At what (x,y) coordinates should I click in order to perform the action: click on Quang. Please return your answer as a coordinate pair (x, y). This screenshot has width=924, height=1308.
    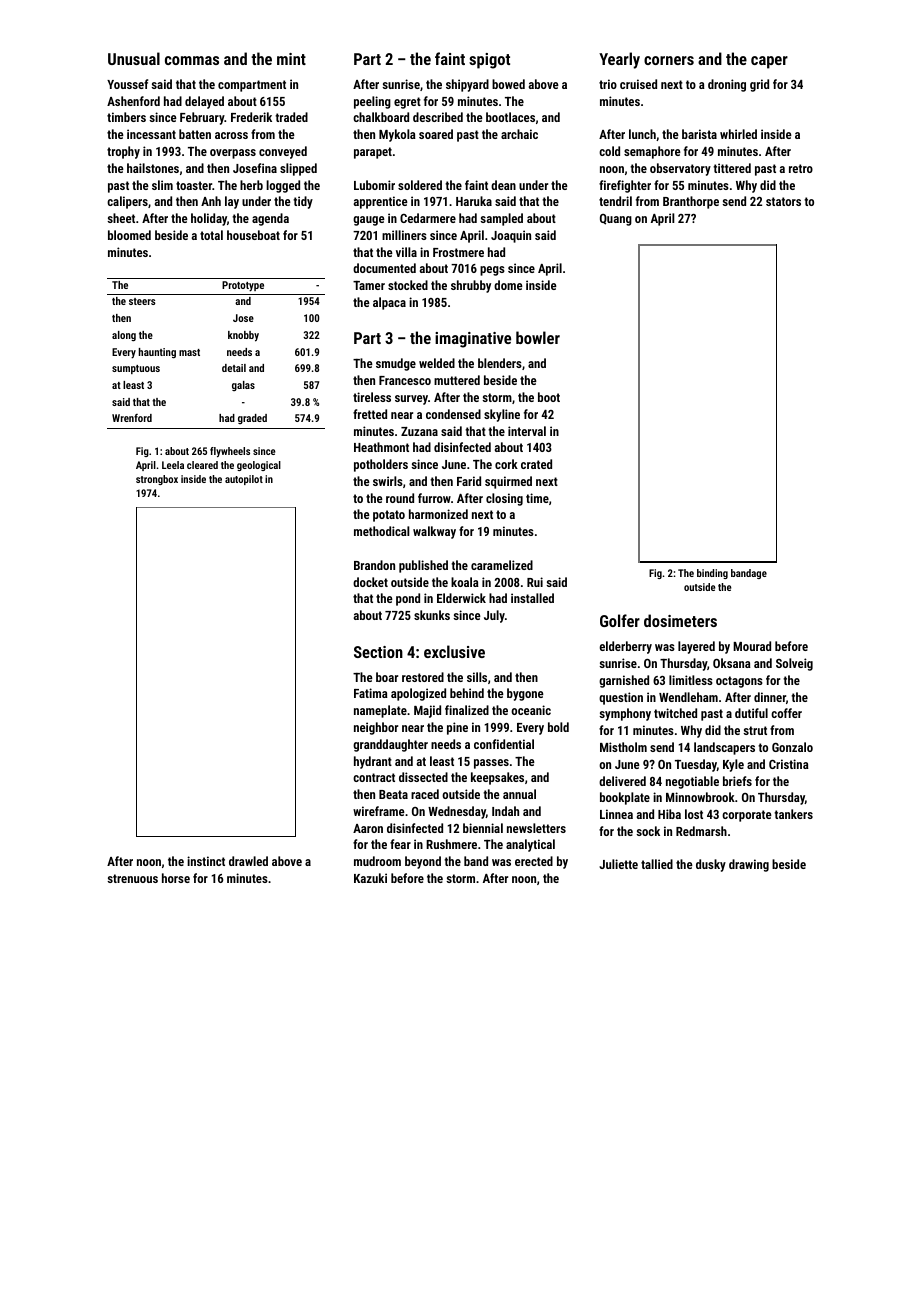
    Looking at the image, I should click on (616, 220).
